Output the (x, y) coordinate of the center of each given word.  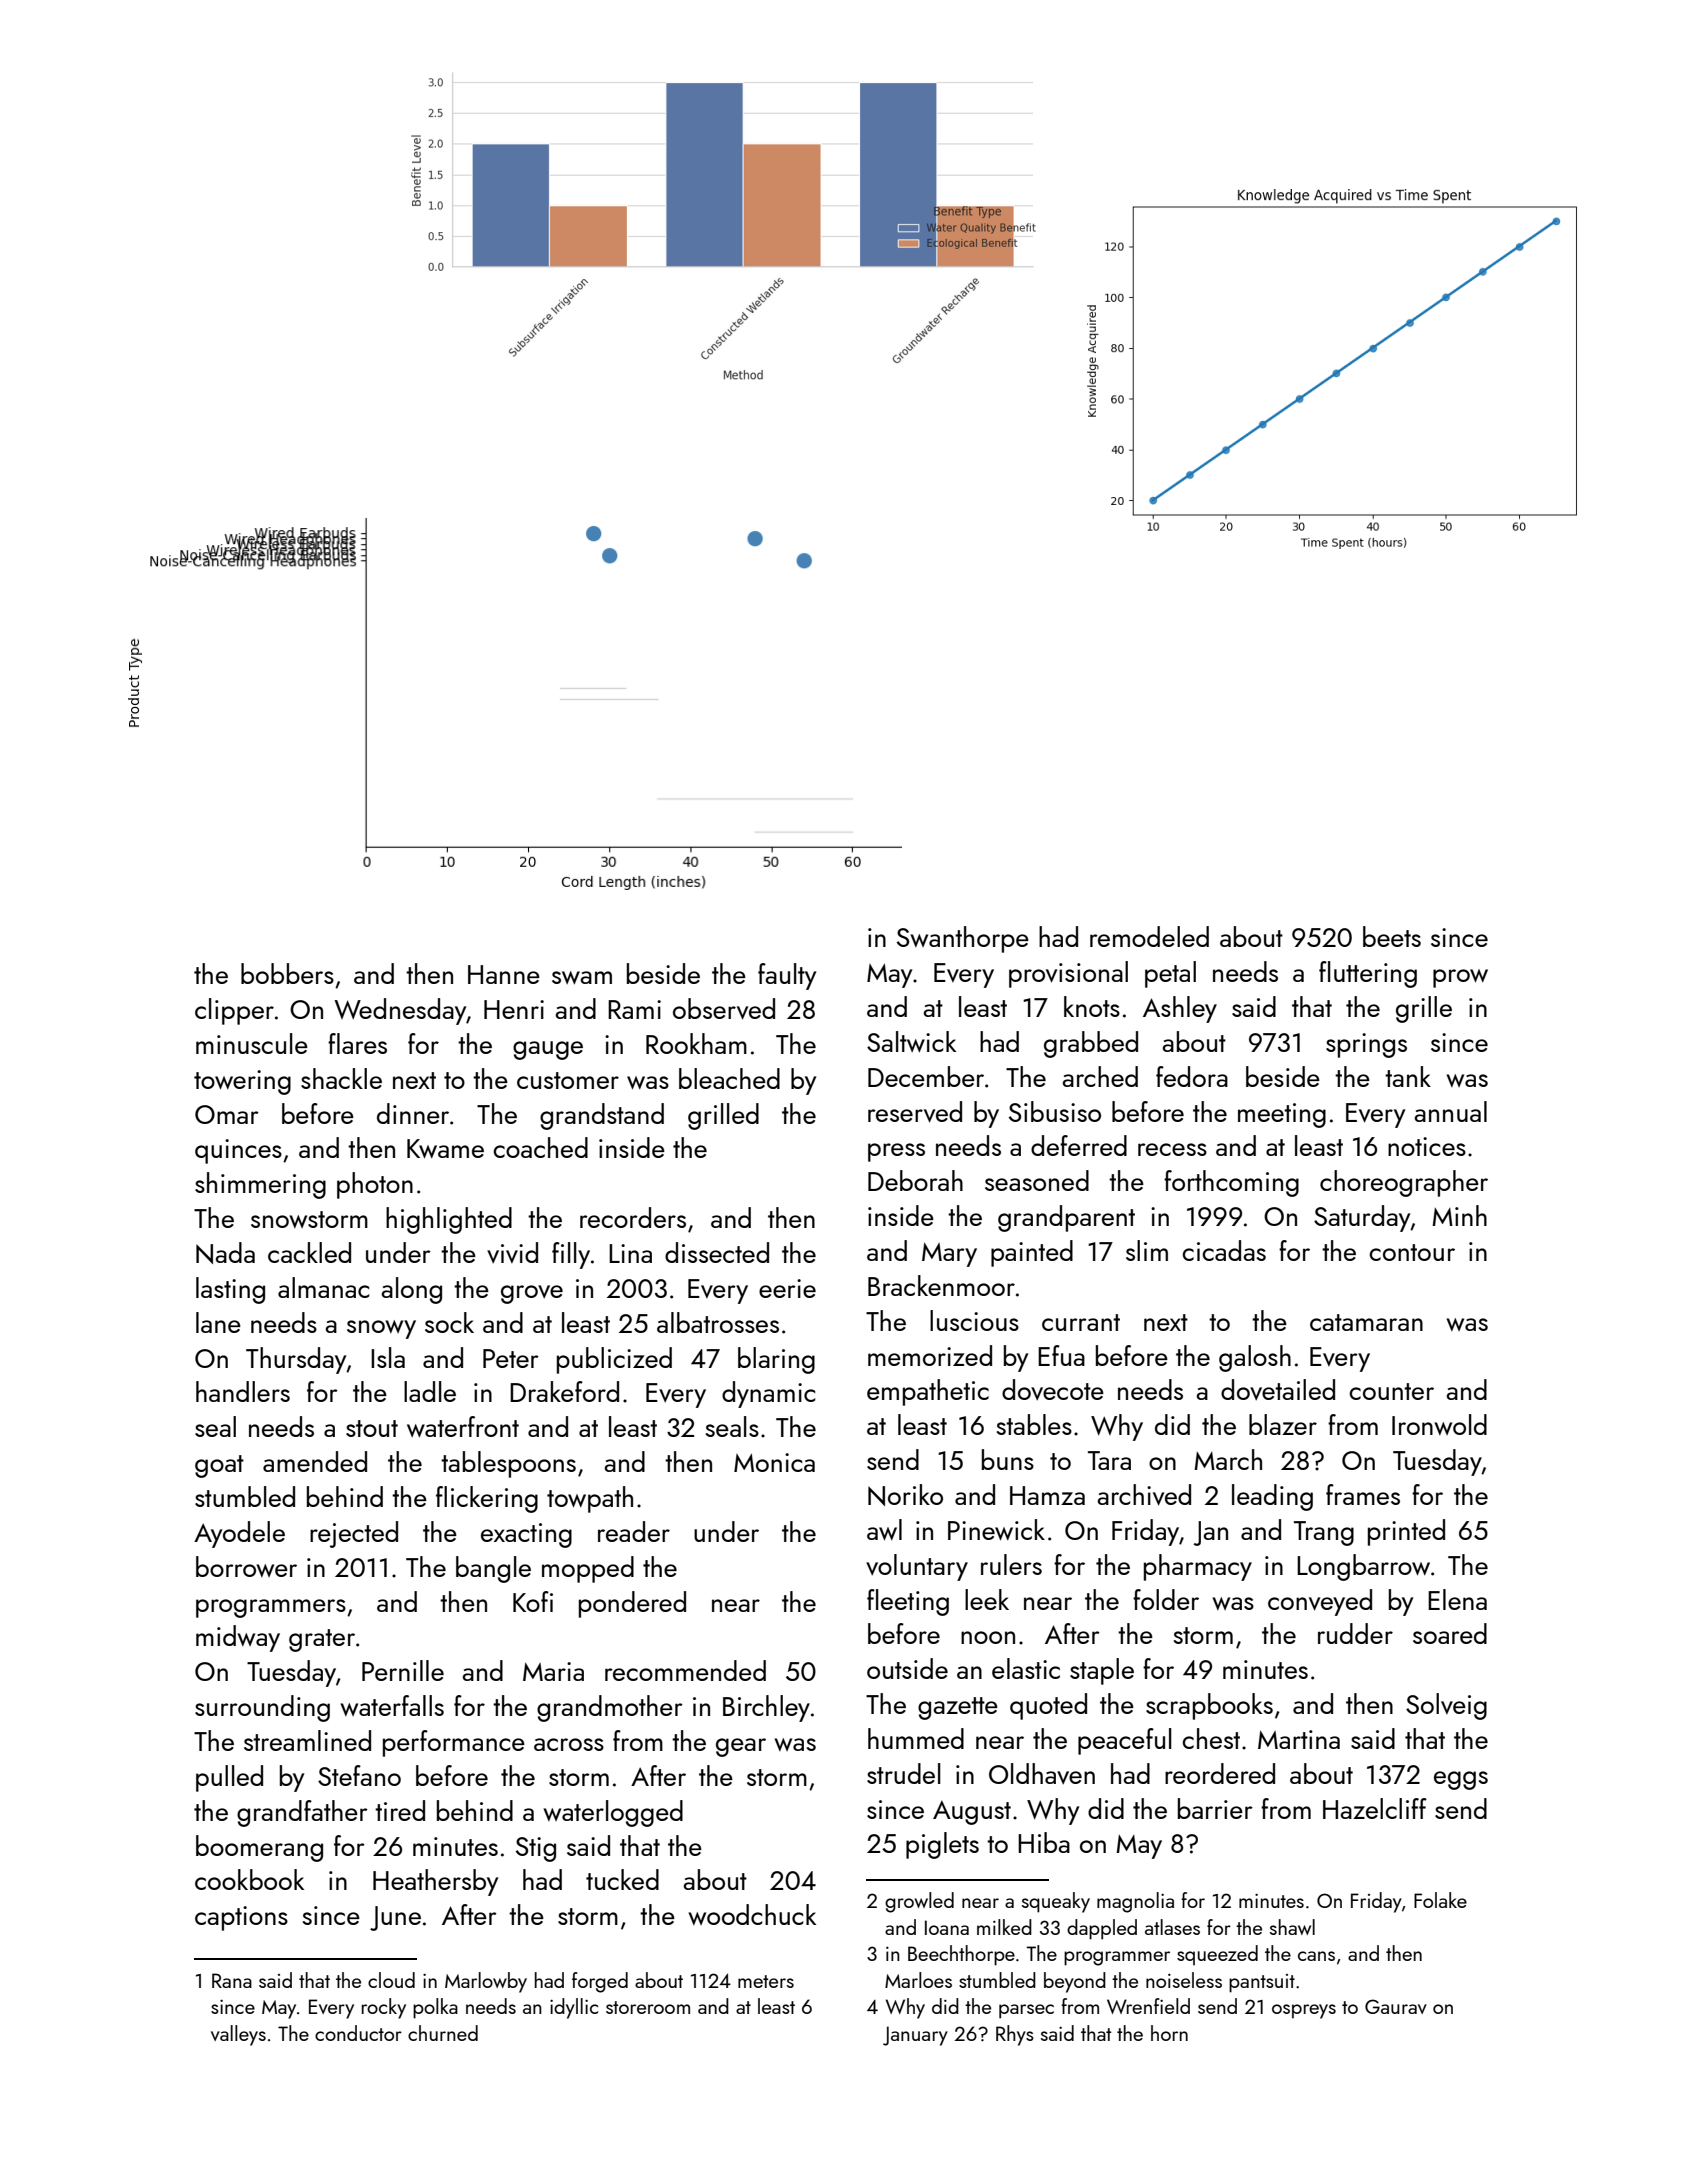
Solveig (1446, 1706)
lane (218, 1322)
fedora (1192, 1076)
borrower (246, 1566)
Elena (1457, 1599)
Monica (774, 1462)
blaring (776, 1360)
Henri (514, 1009)
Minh (1459, 1215)
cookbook (249, 1879)
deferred (1079, 1145)
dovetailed (1278, 1390)
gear (741, 1747)
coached (540, 1147)
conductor (358, 2033)
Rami (634, 1009)
